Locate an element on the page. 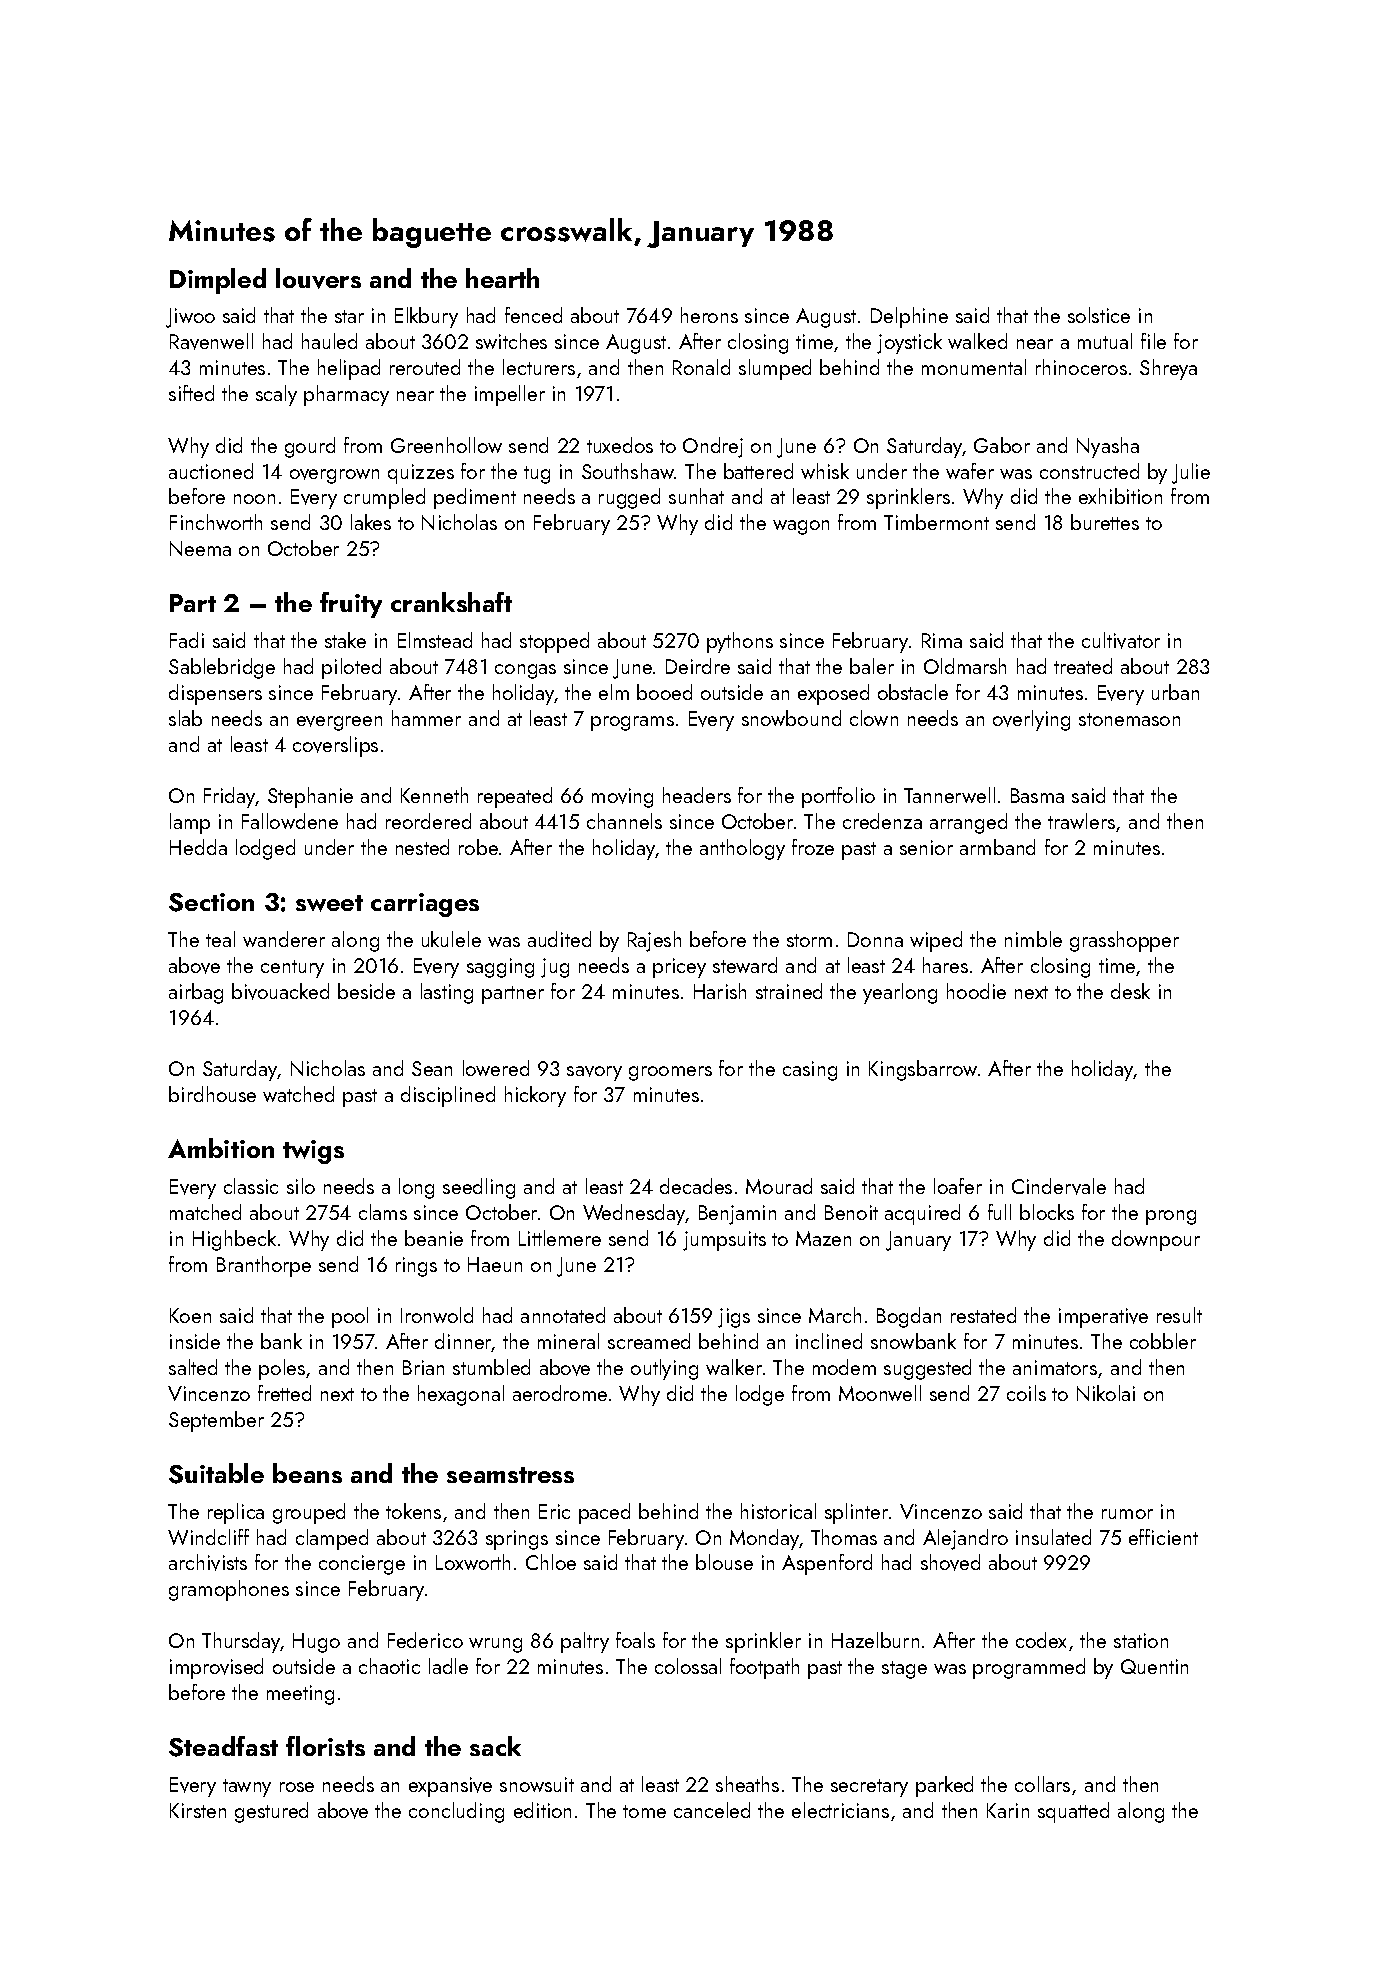 The height and width of the image is (1969, 1386). louvers is located at coordinates (318, 278).
